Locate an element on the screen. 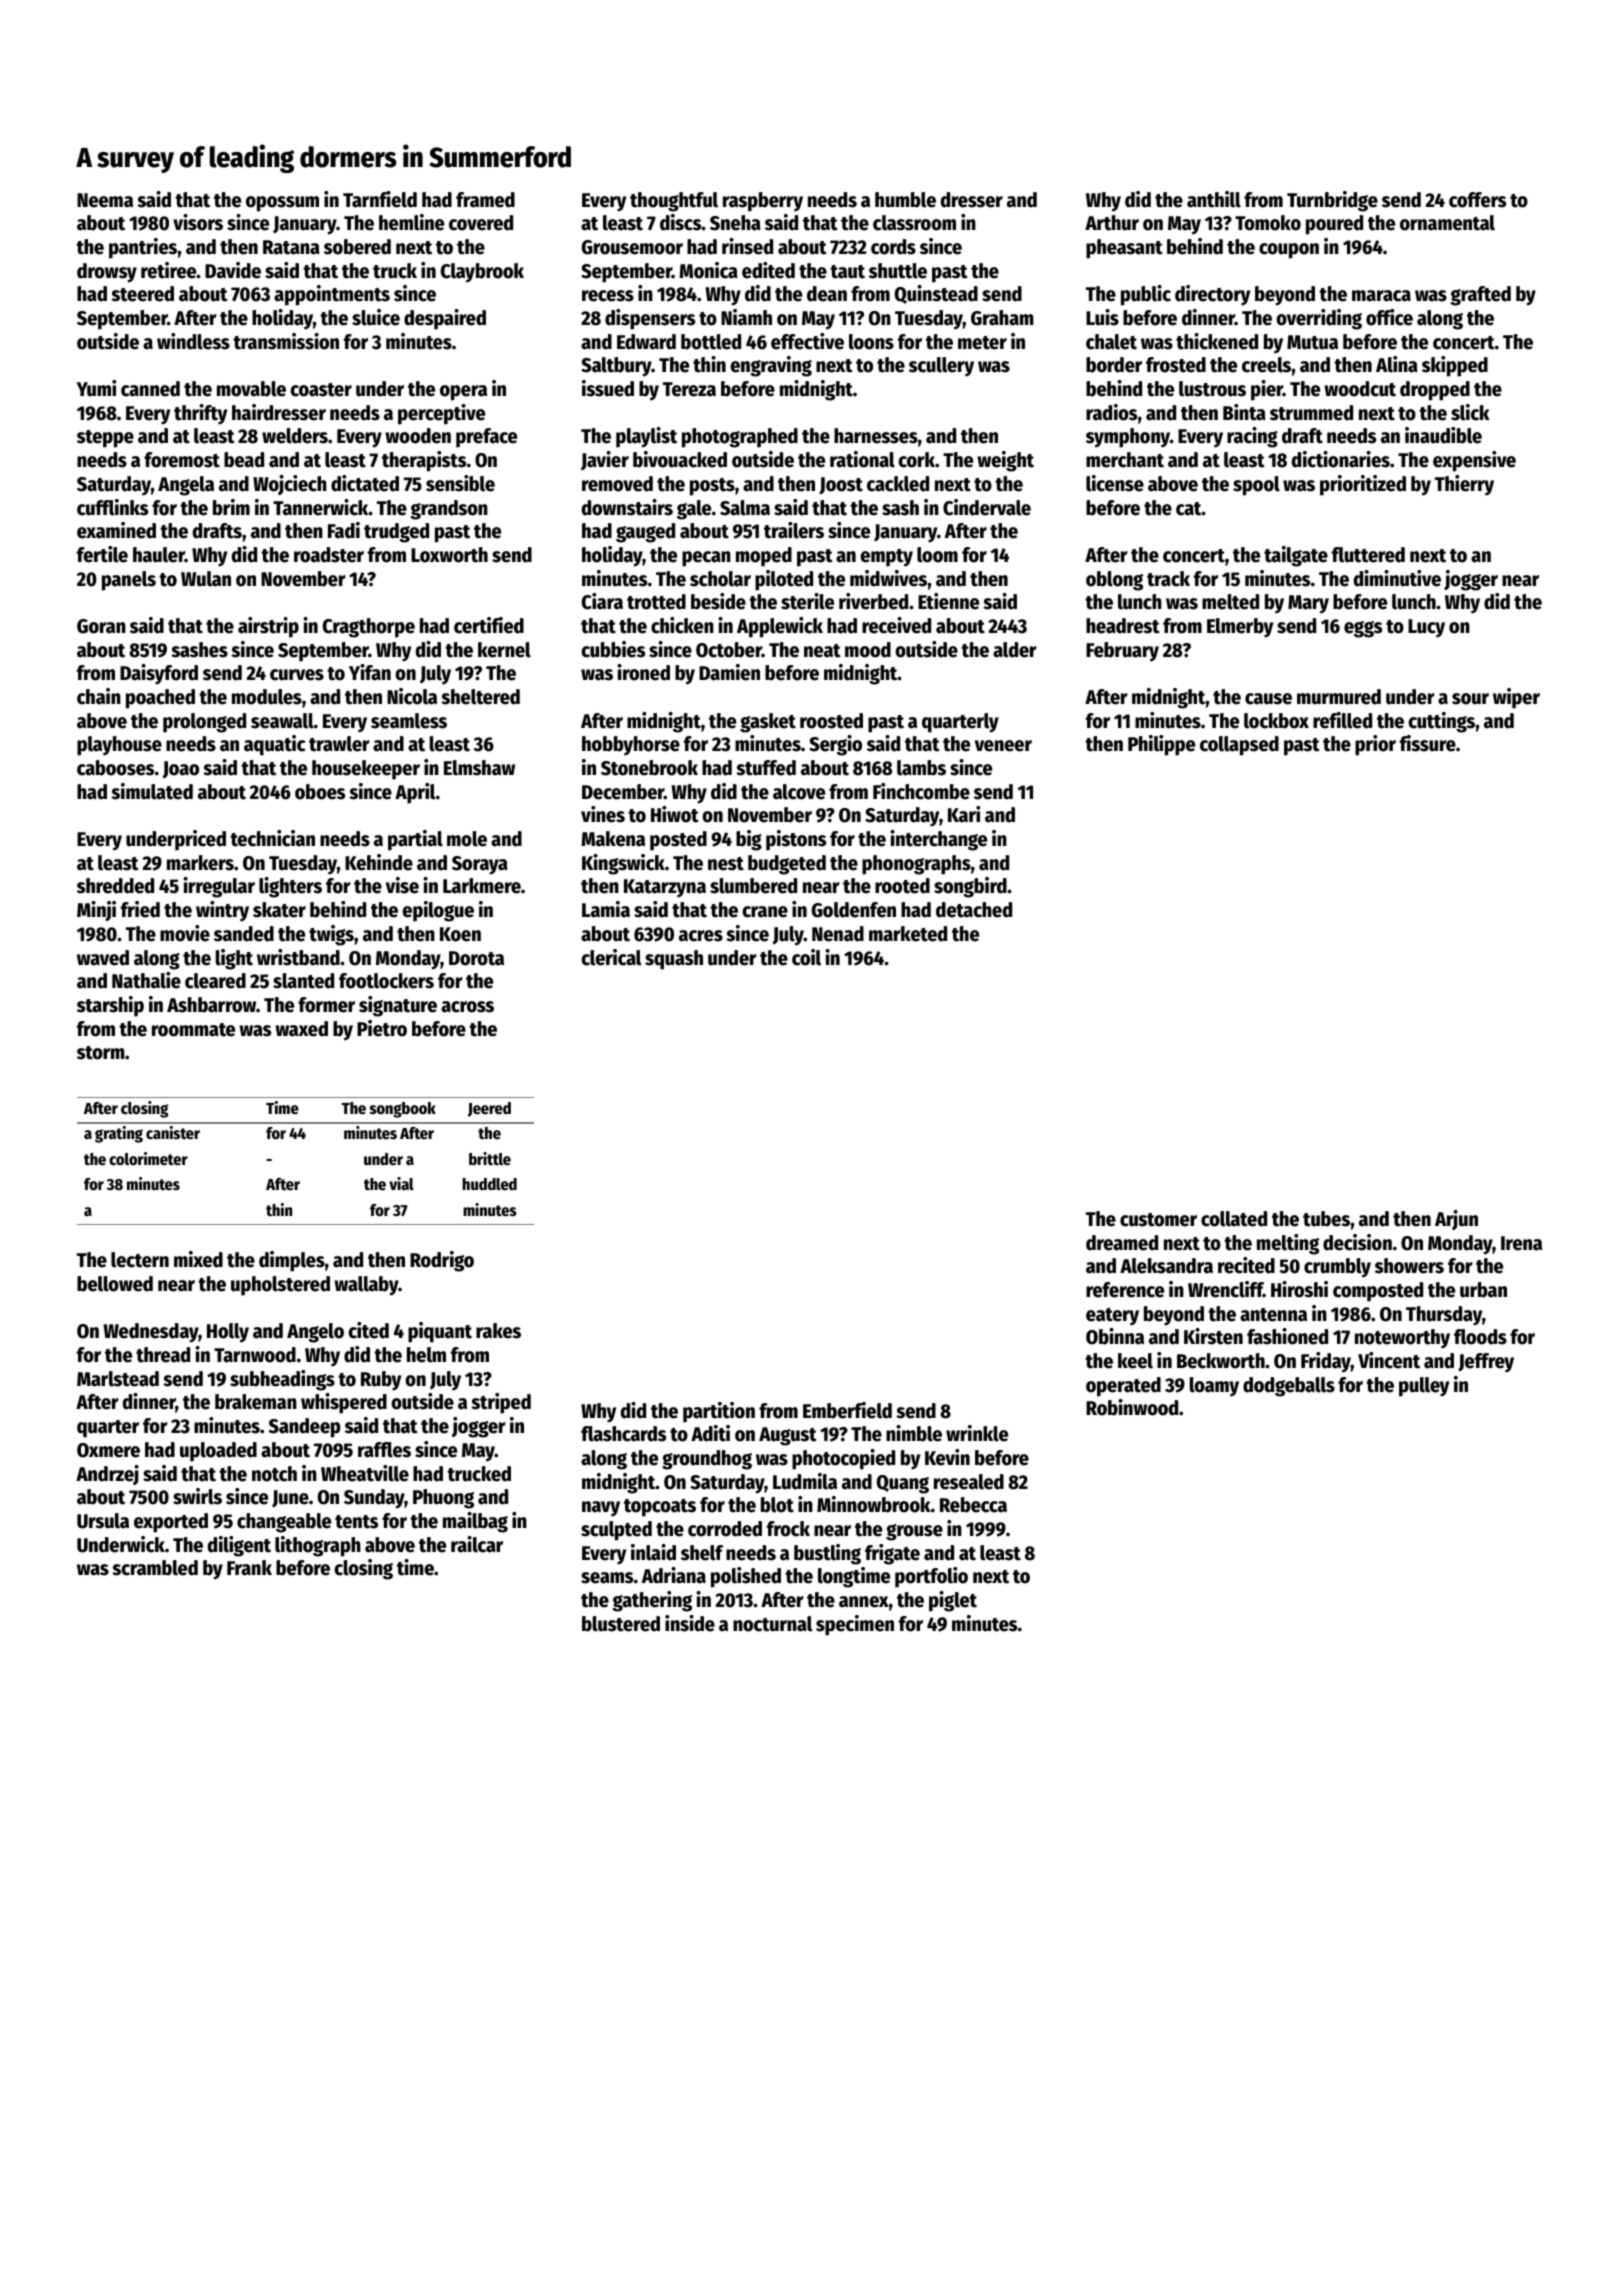  huddled is located at coordinates (489, 1184).
